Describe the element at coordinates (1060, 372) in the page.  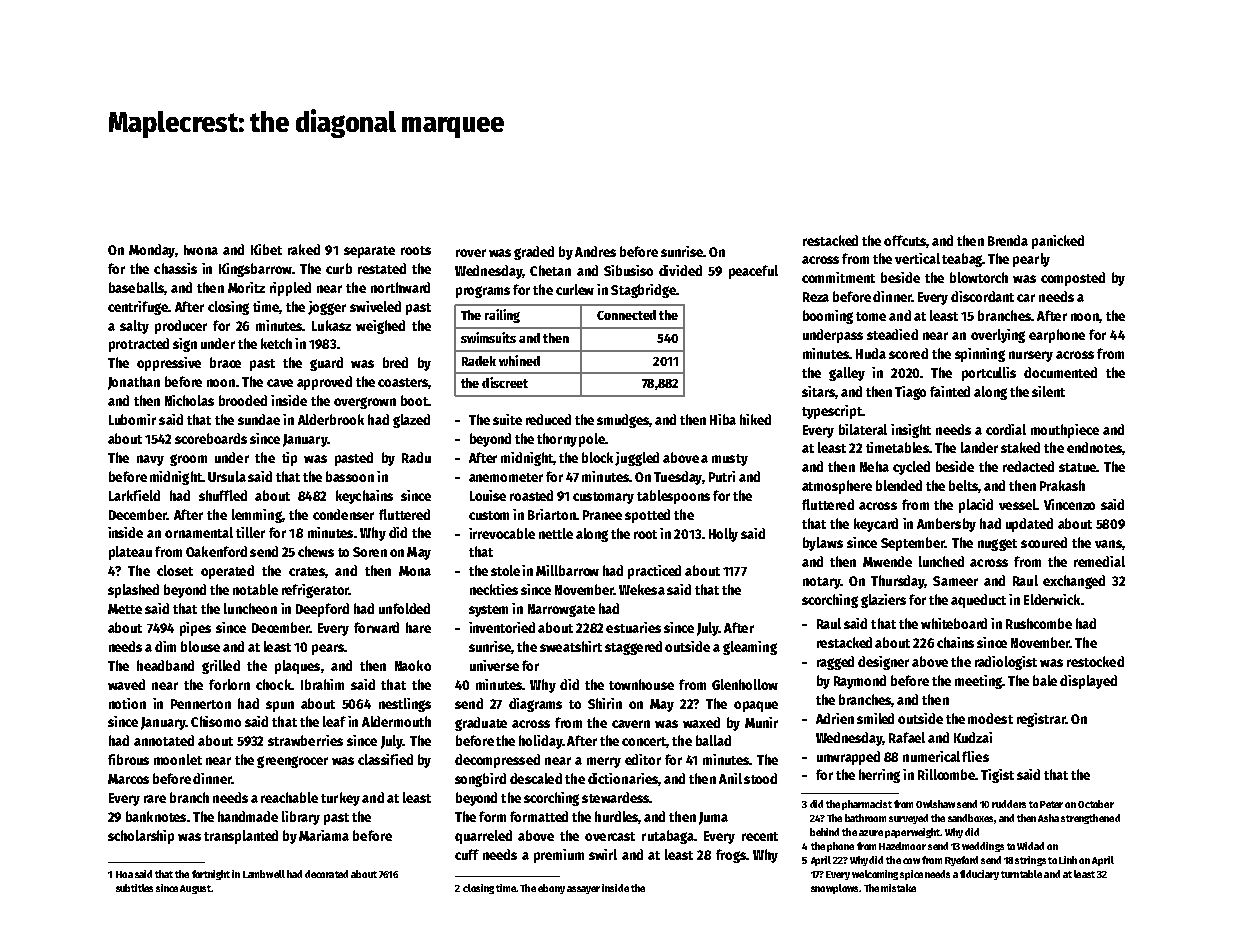
I see `documented` at that location.
